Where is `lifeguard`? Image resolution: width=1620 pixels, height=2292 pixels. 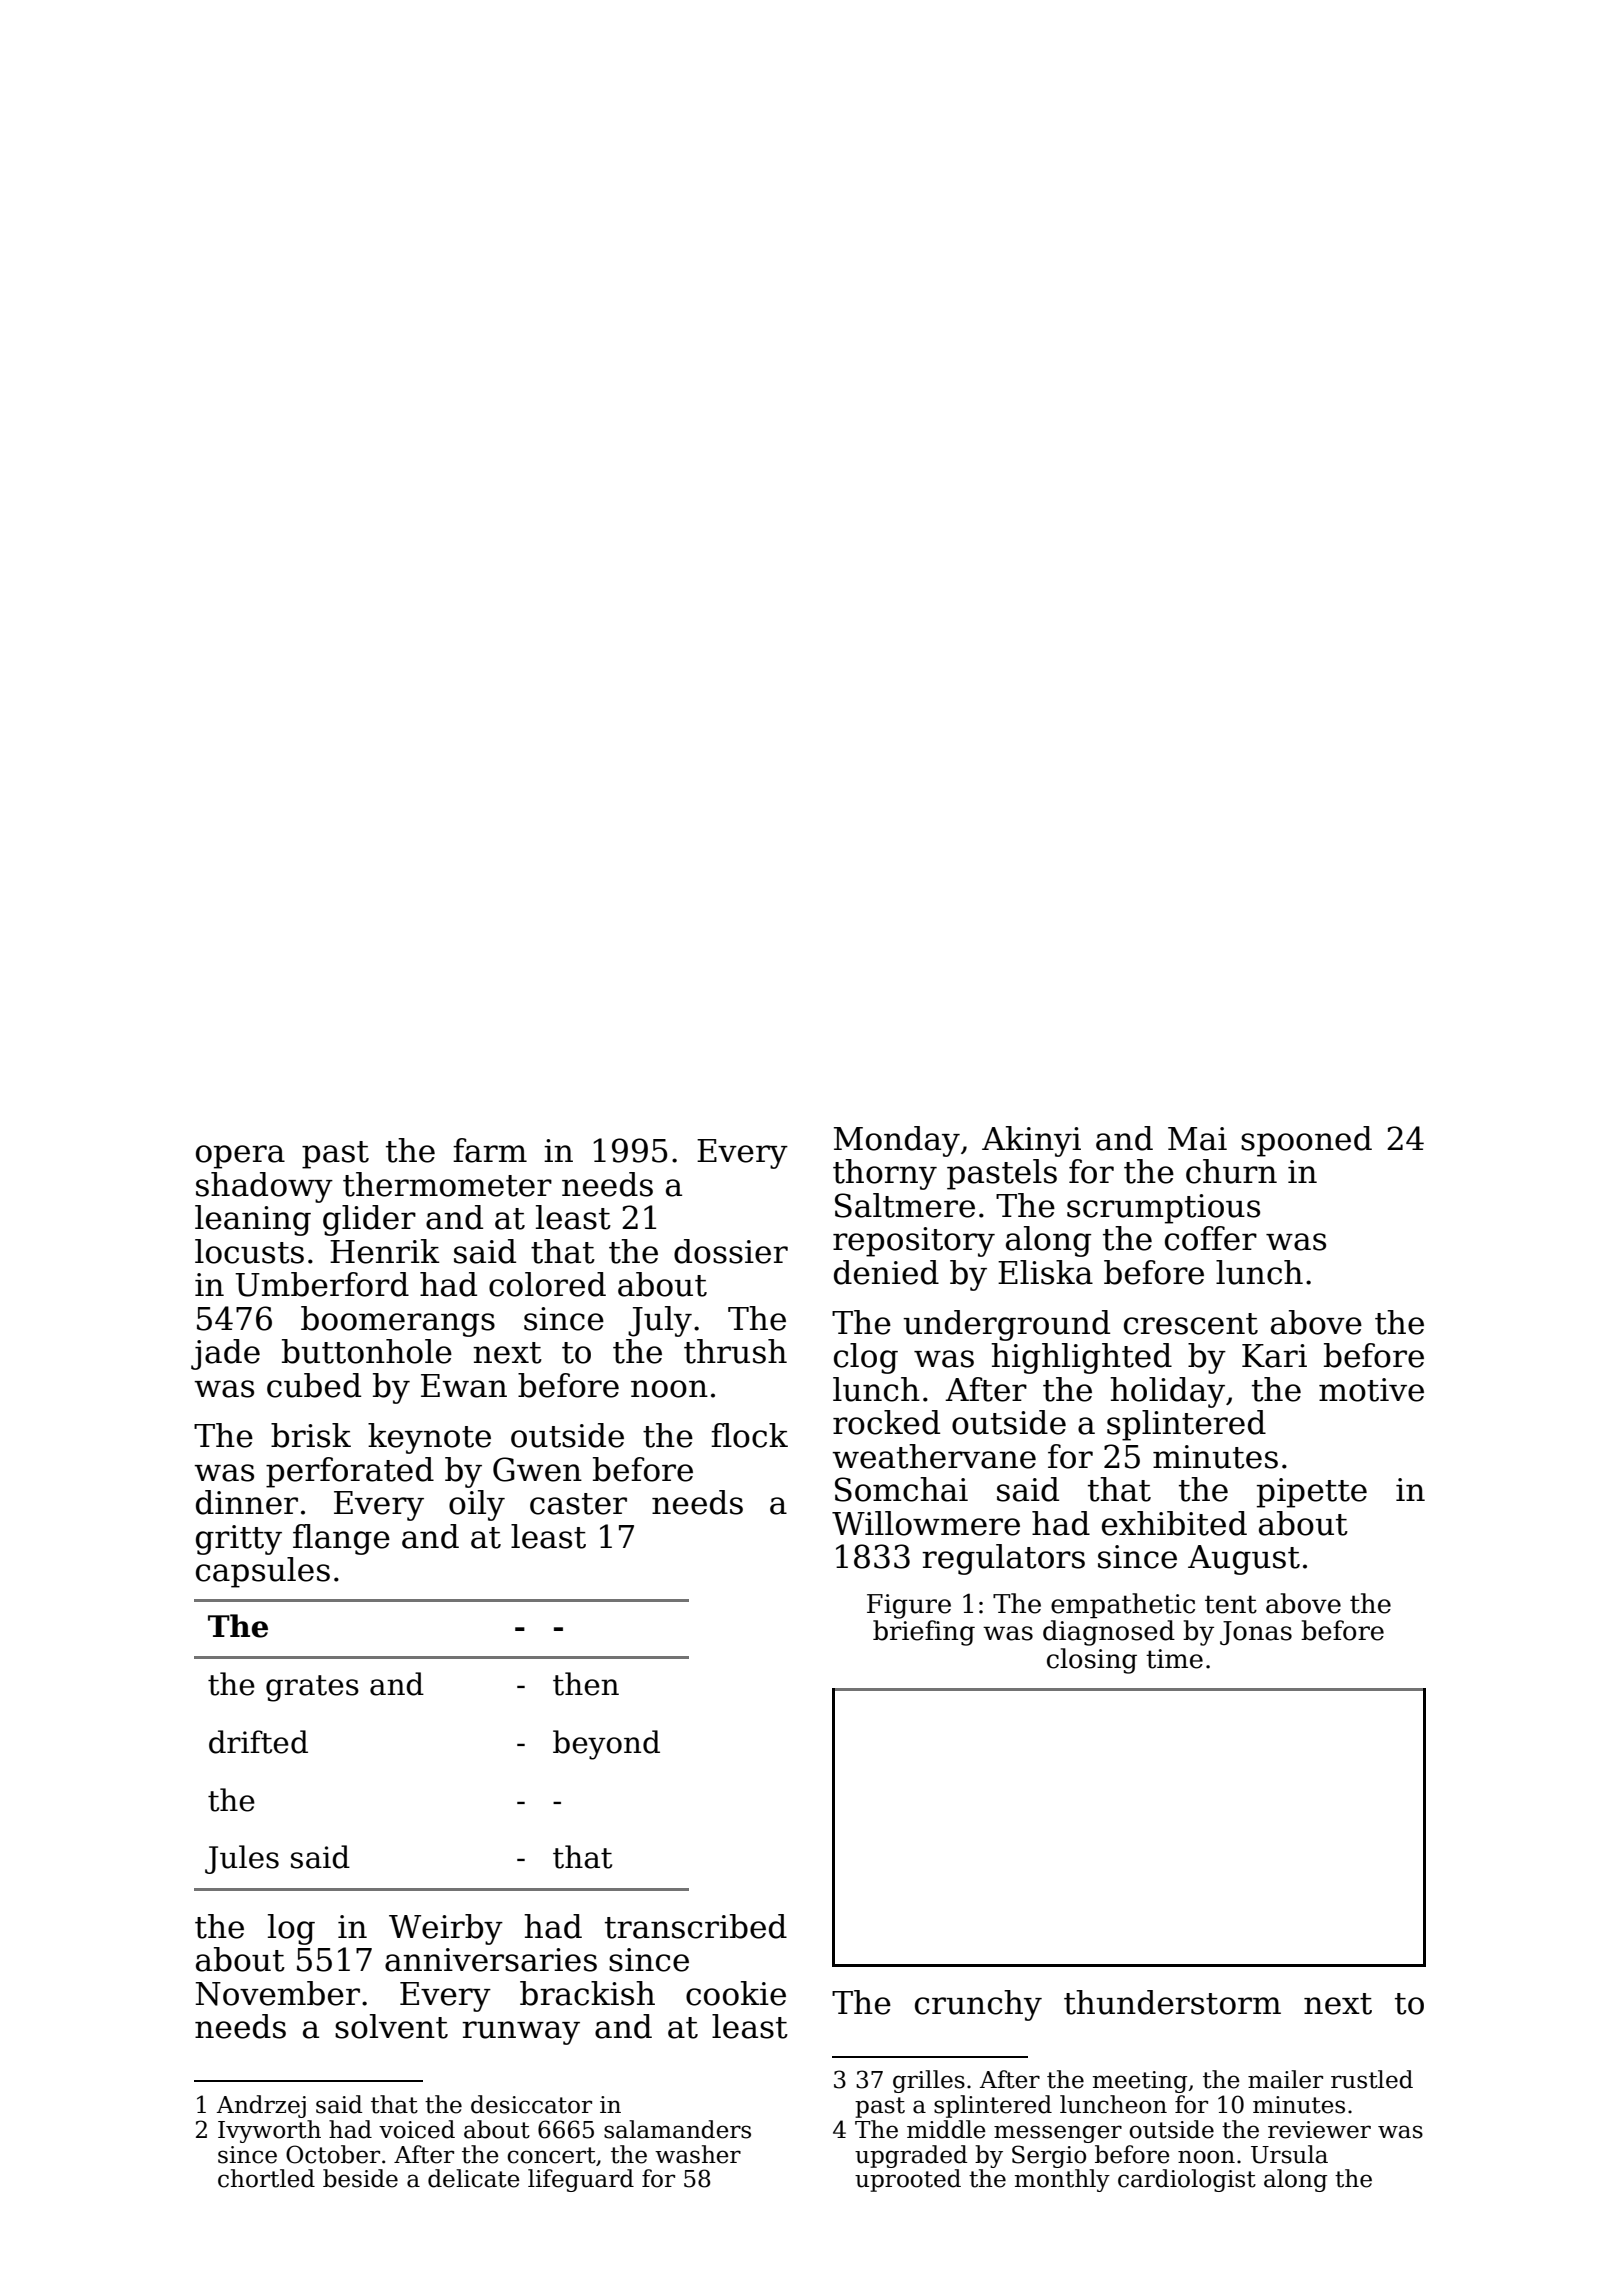 lifeguard is located at coordinates (581, 2180).
